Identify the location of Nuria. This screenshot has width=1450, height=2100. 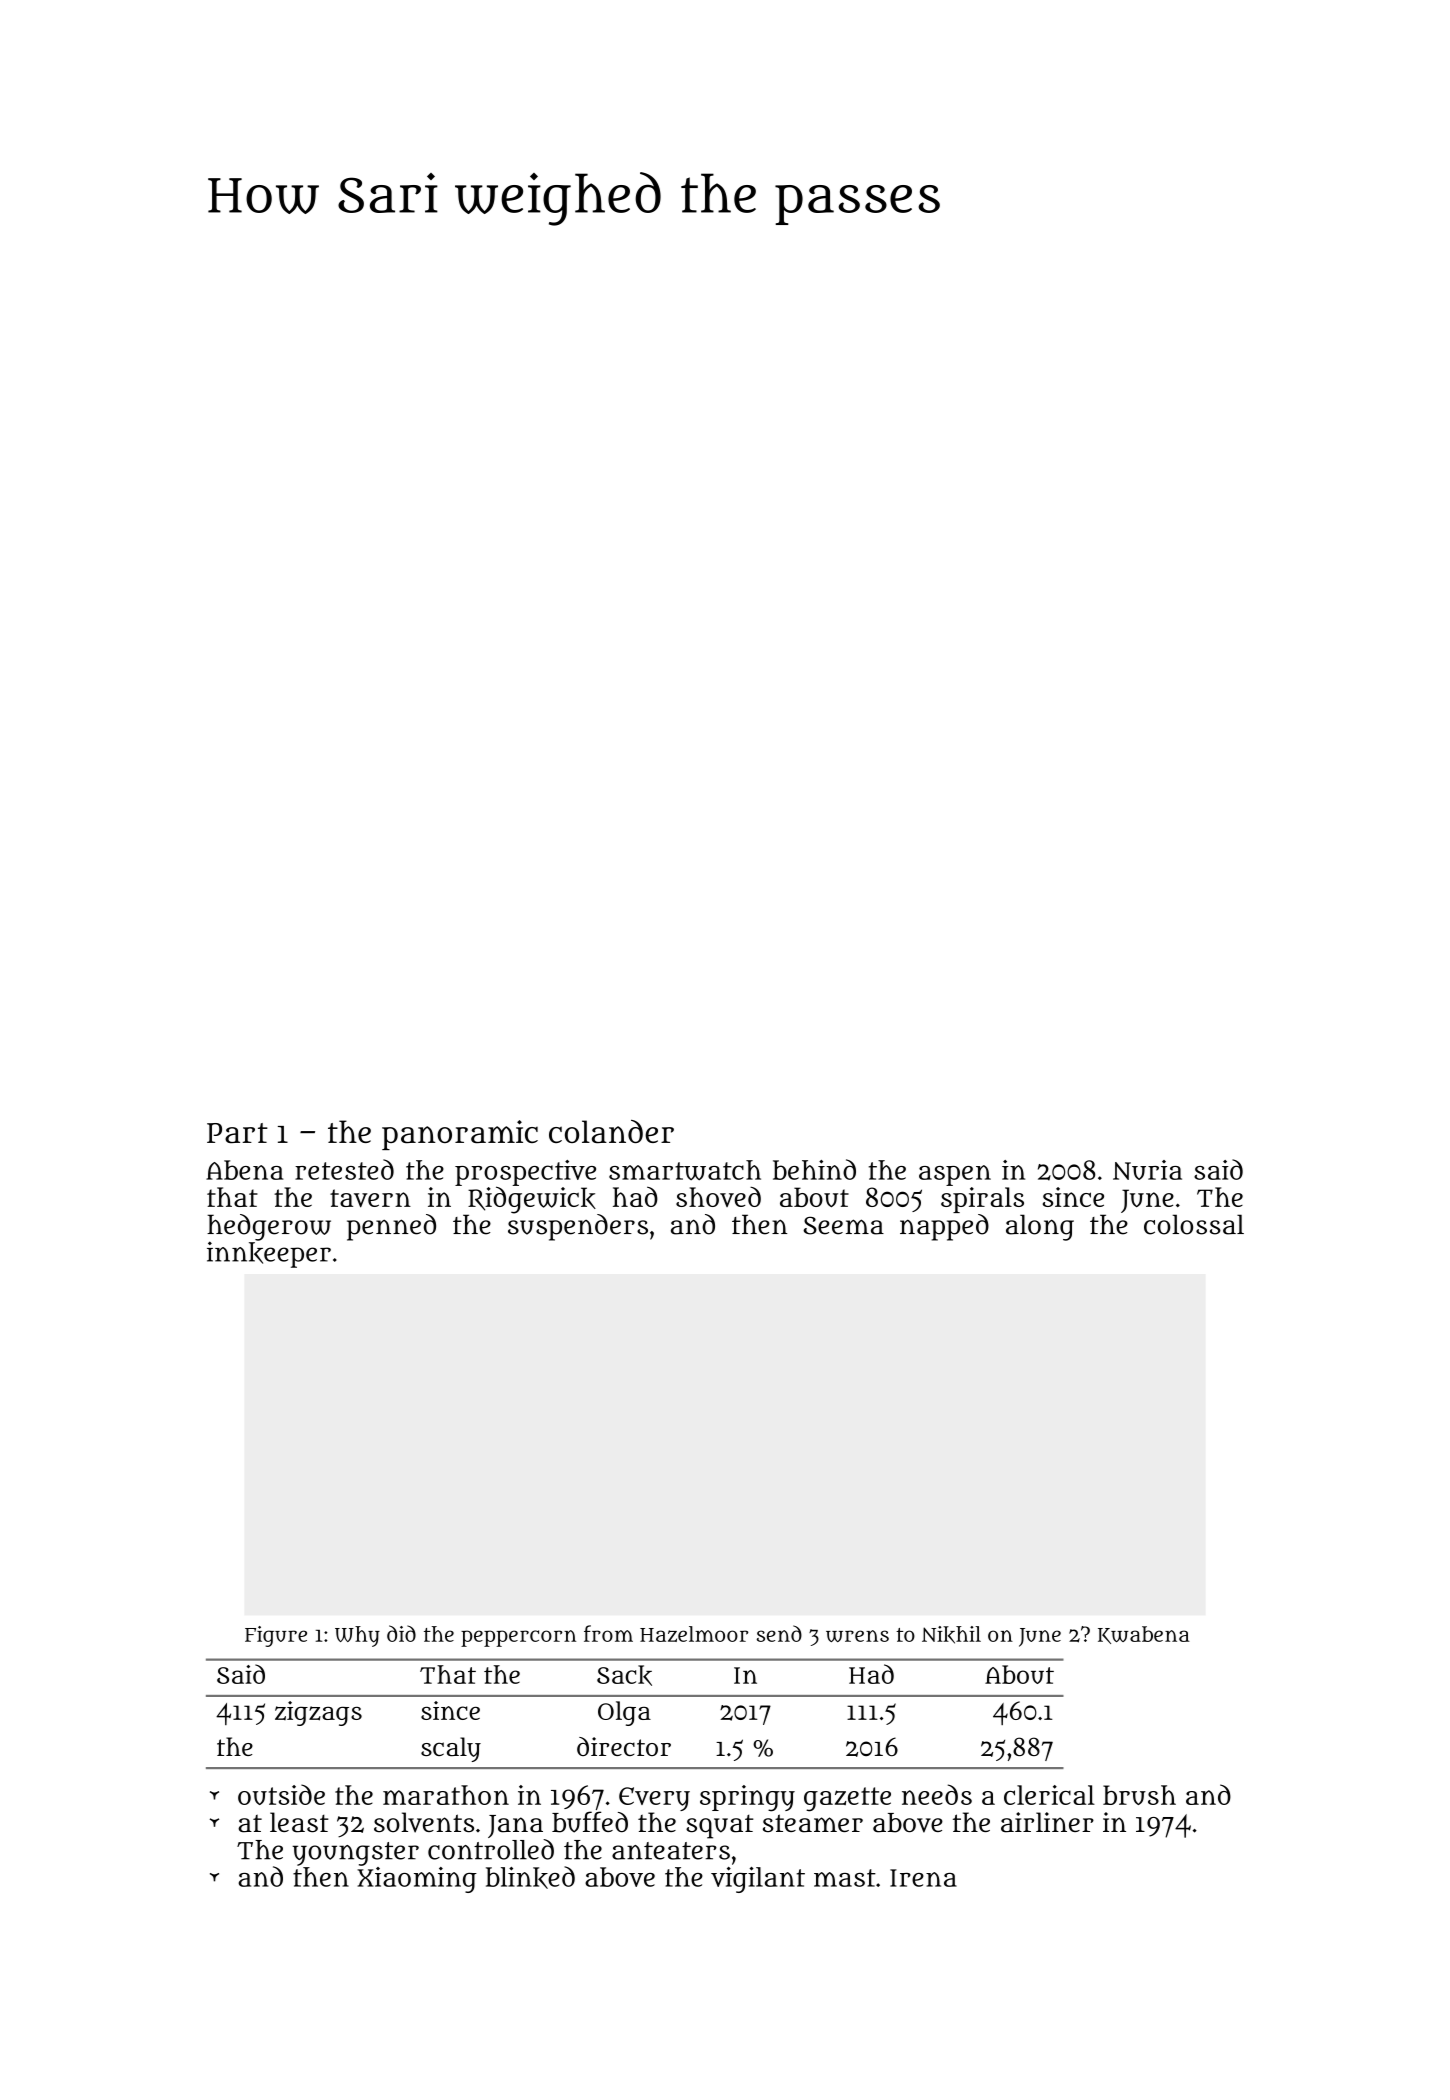
(1147, 1170).
